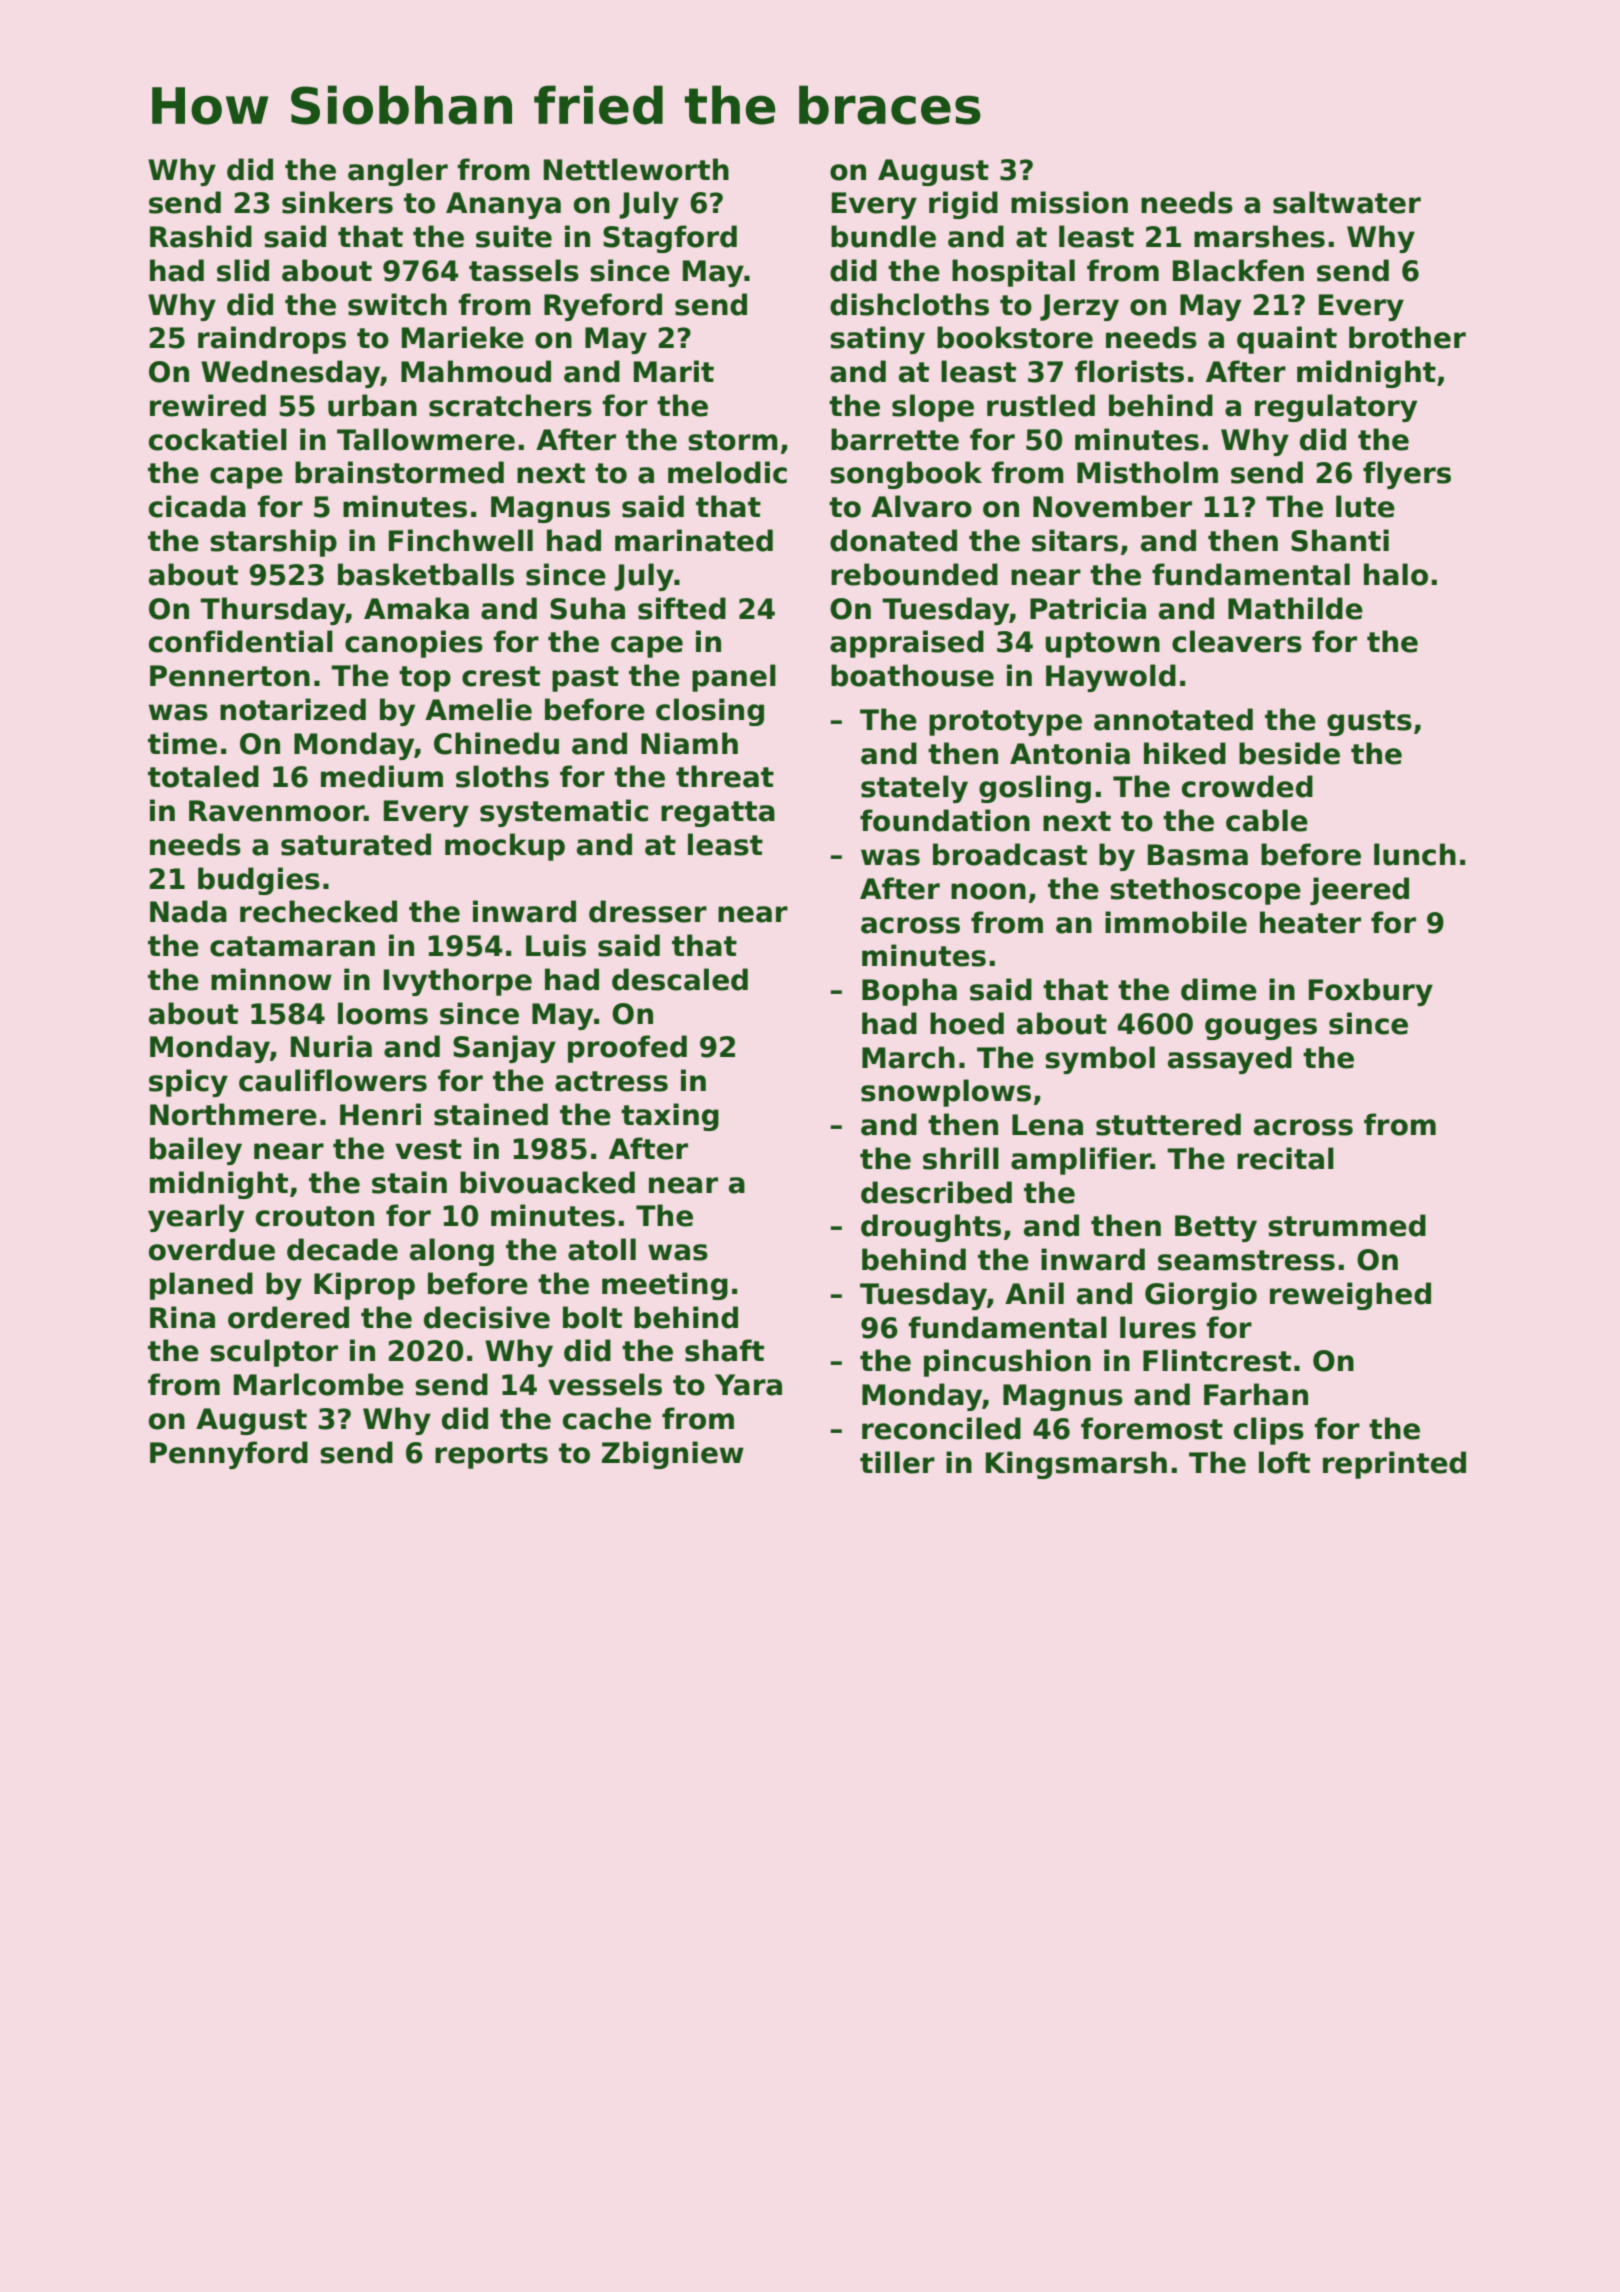 The height and width of the document is (2292, 1620). What do you see at coordinates (259, 881) in the document?
I see `budgies` at bounding box center [259, 881].
